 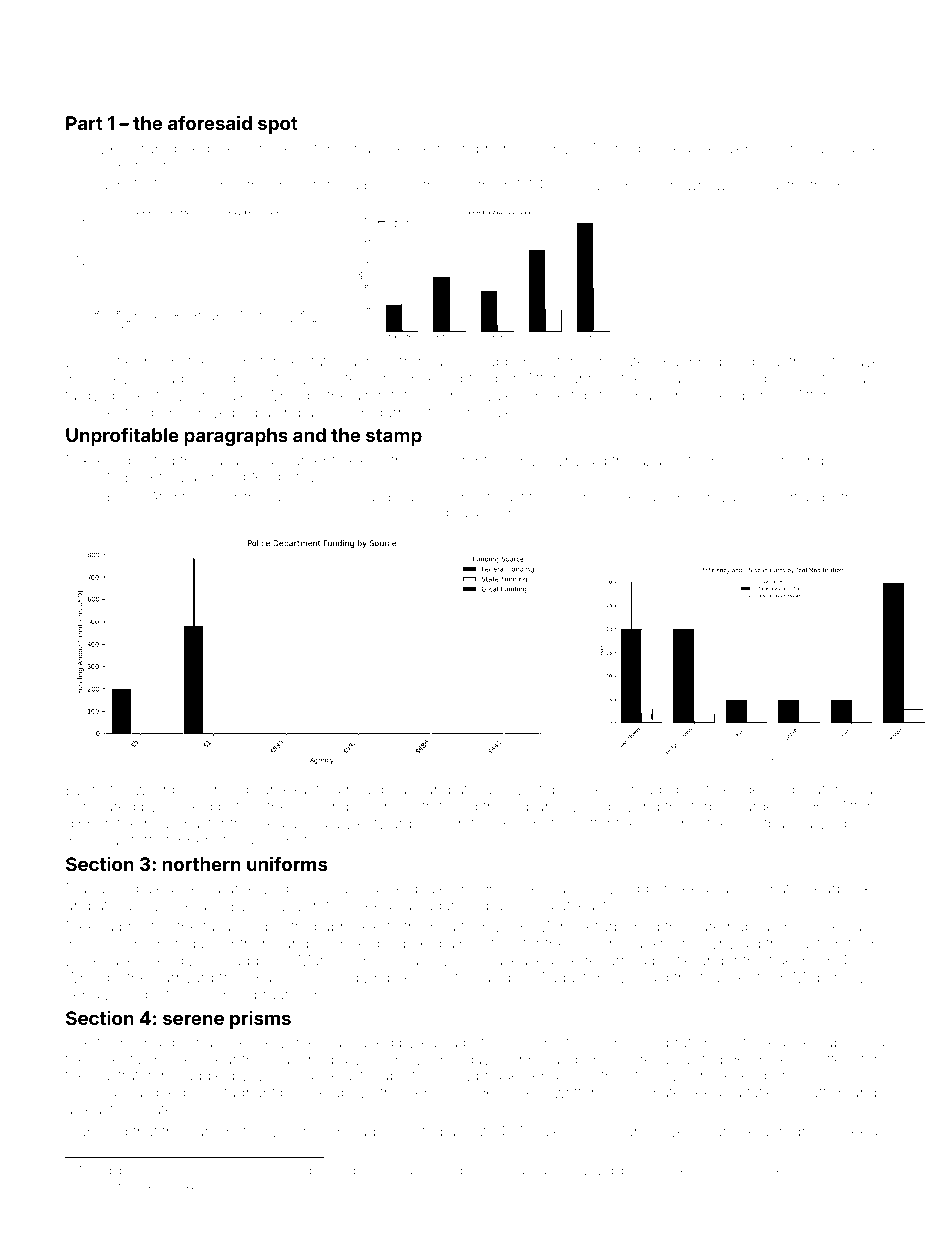 What do you see at coordinates (288, 1171) in the document?
I see `Nettlethorpe` at bounding box center [288, 1171].
